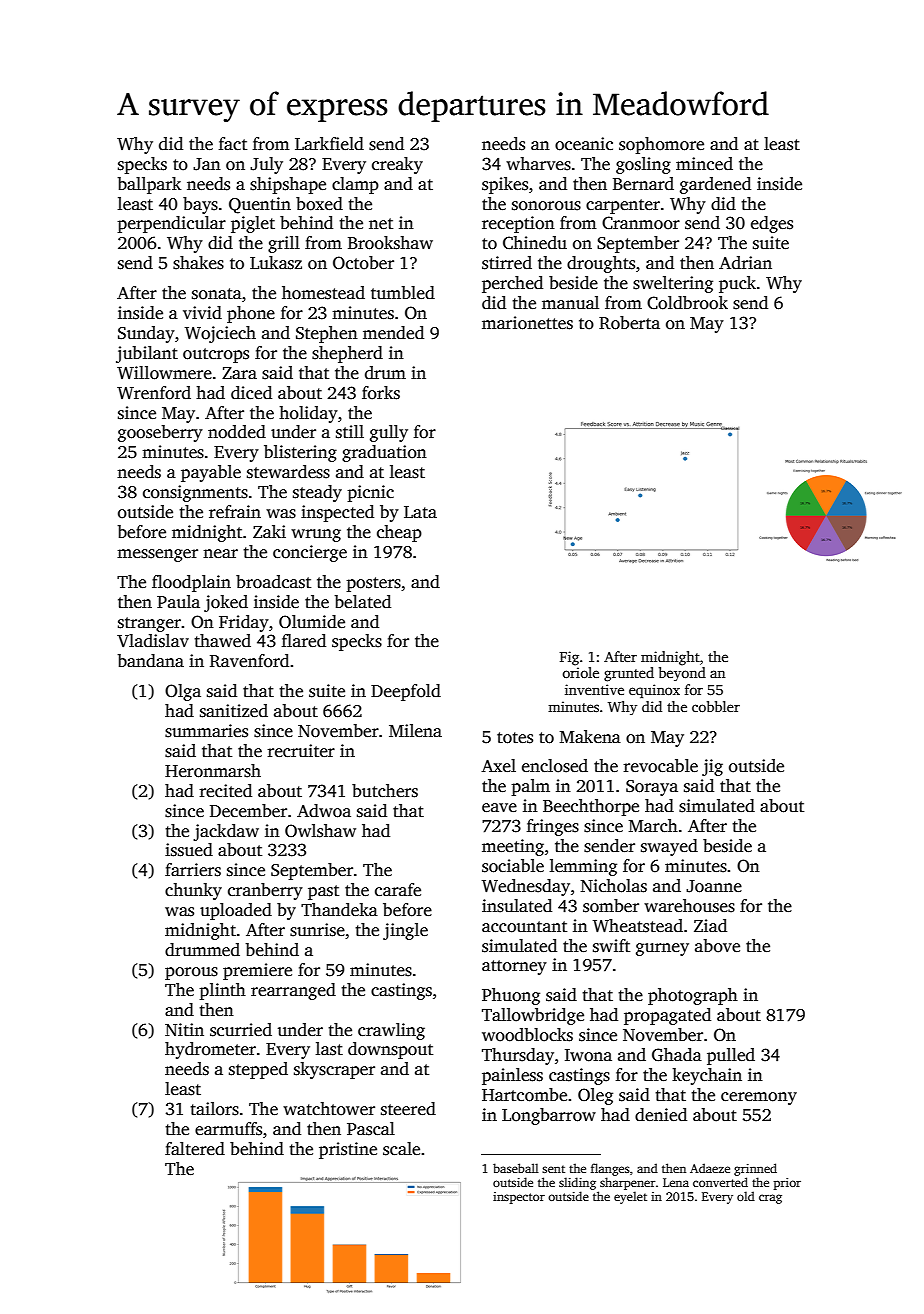  I want to click on steered, so click(408, 1109).
